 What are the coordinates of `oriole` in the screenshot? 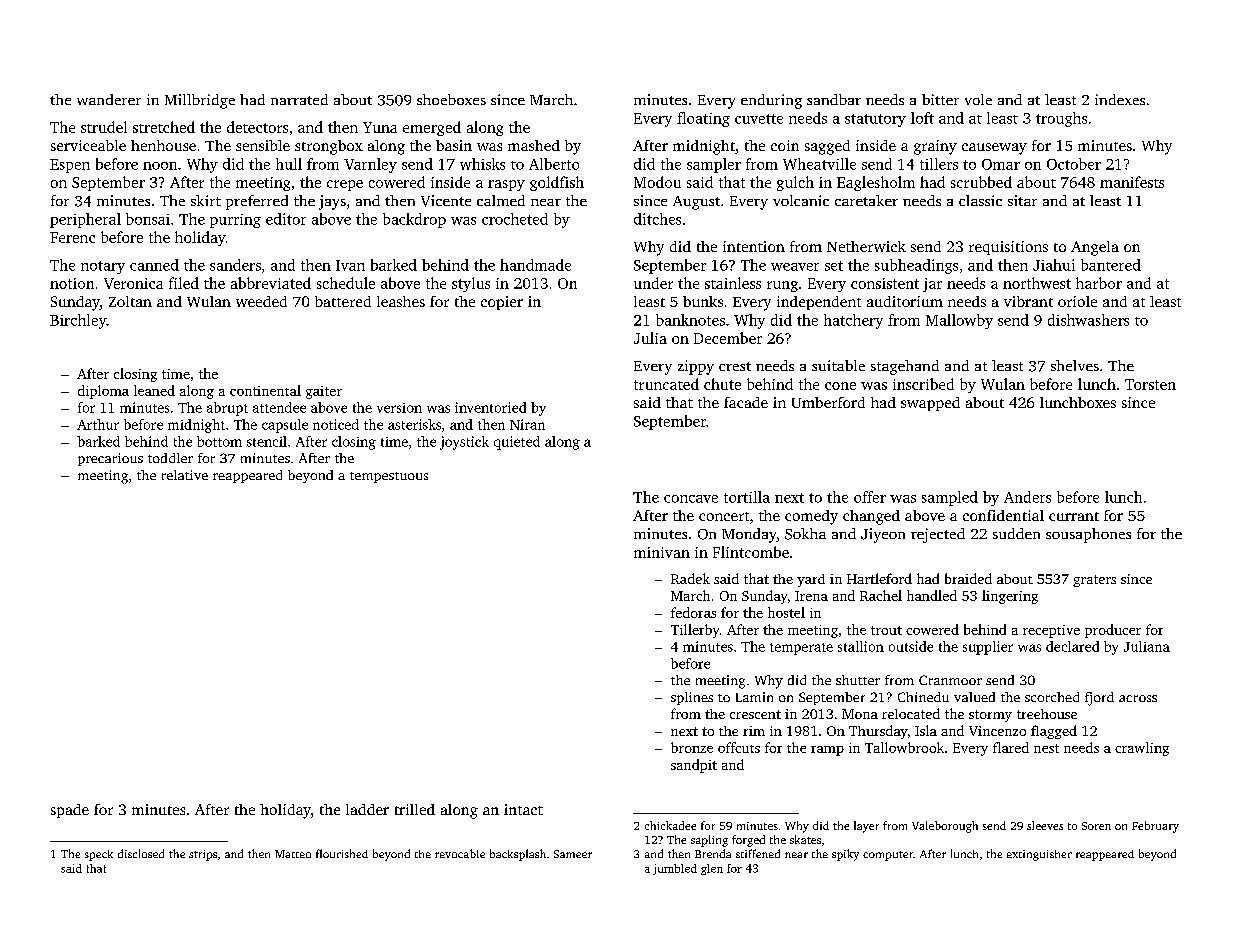 It's located at (1077, 301).
